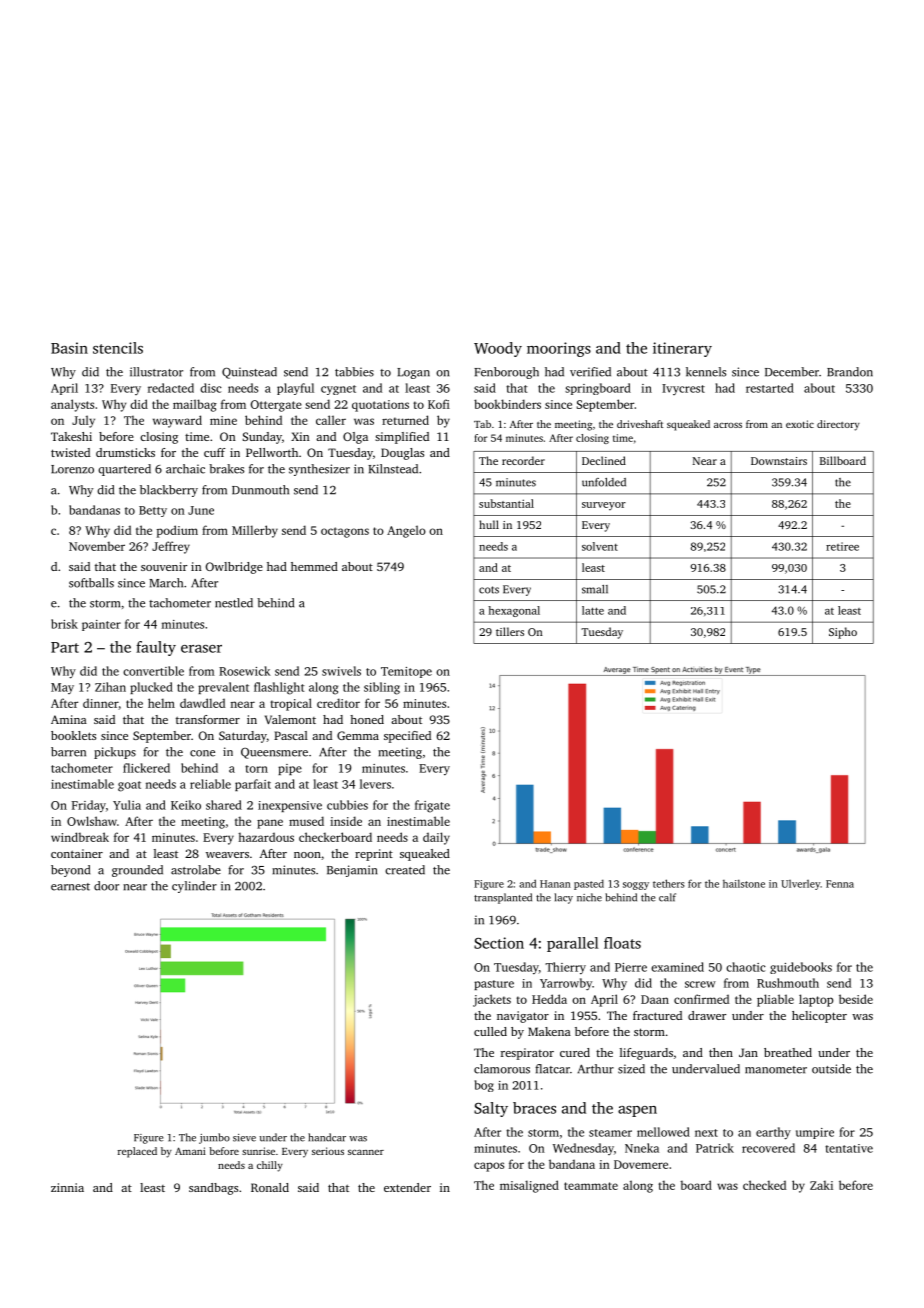 This screenshot has height=1308, width=924. Describe the element at coordinates (800, 885) in the screenshot. I see `Ulverley` at that location.
